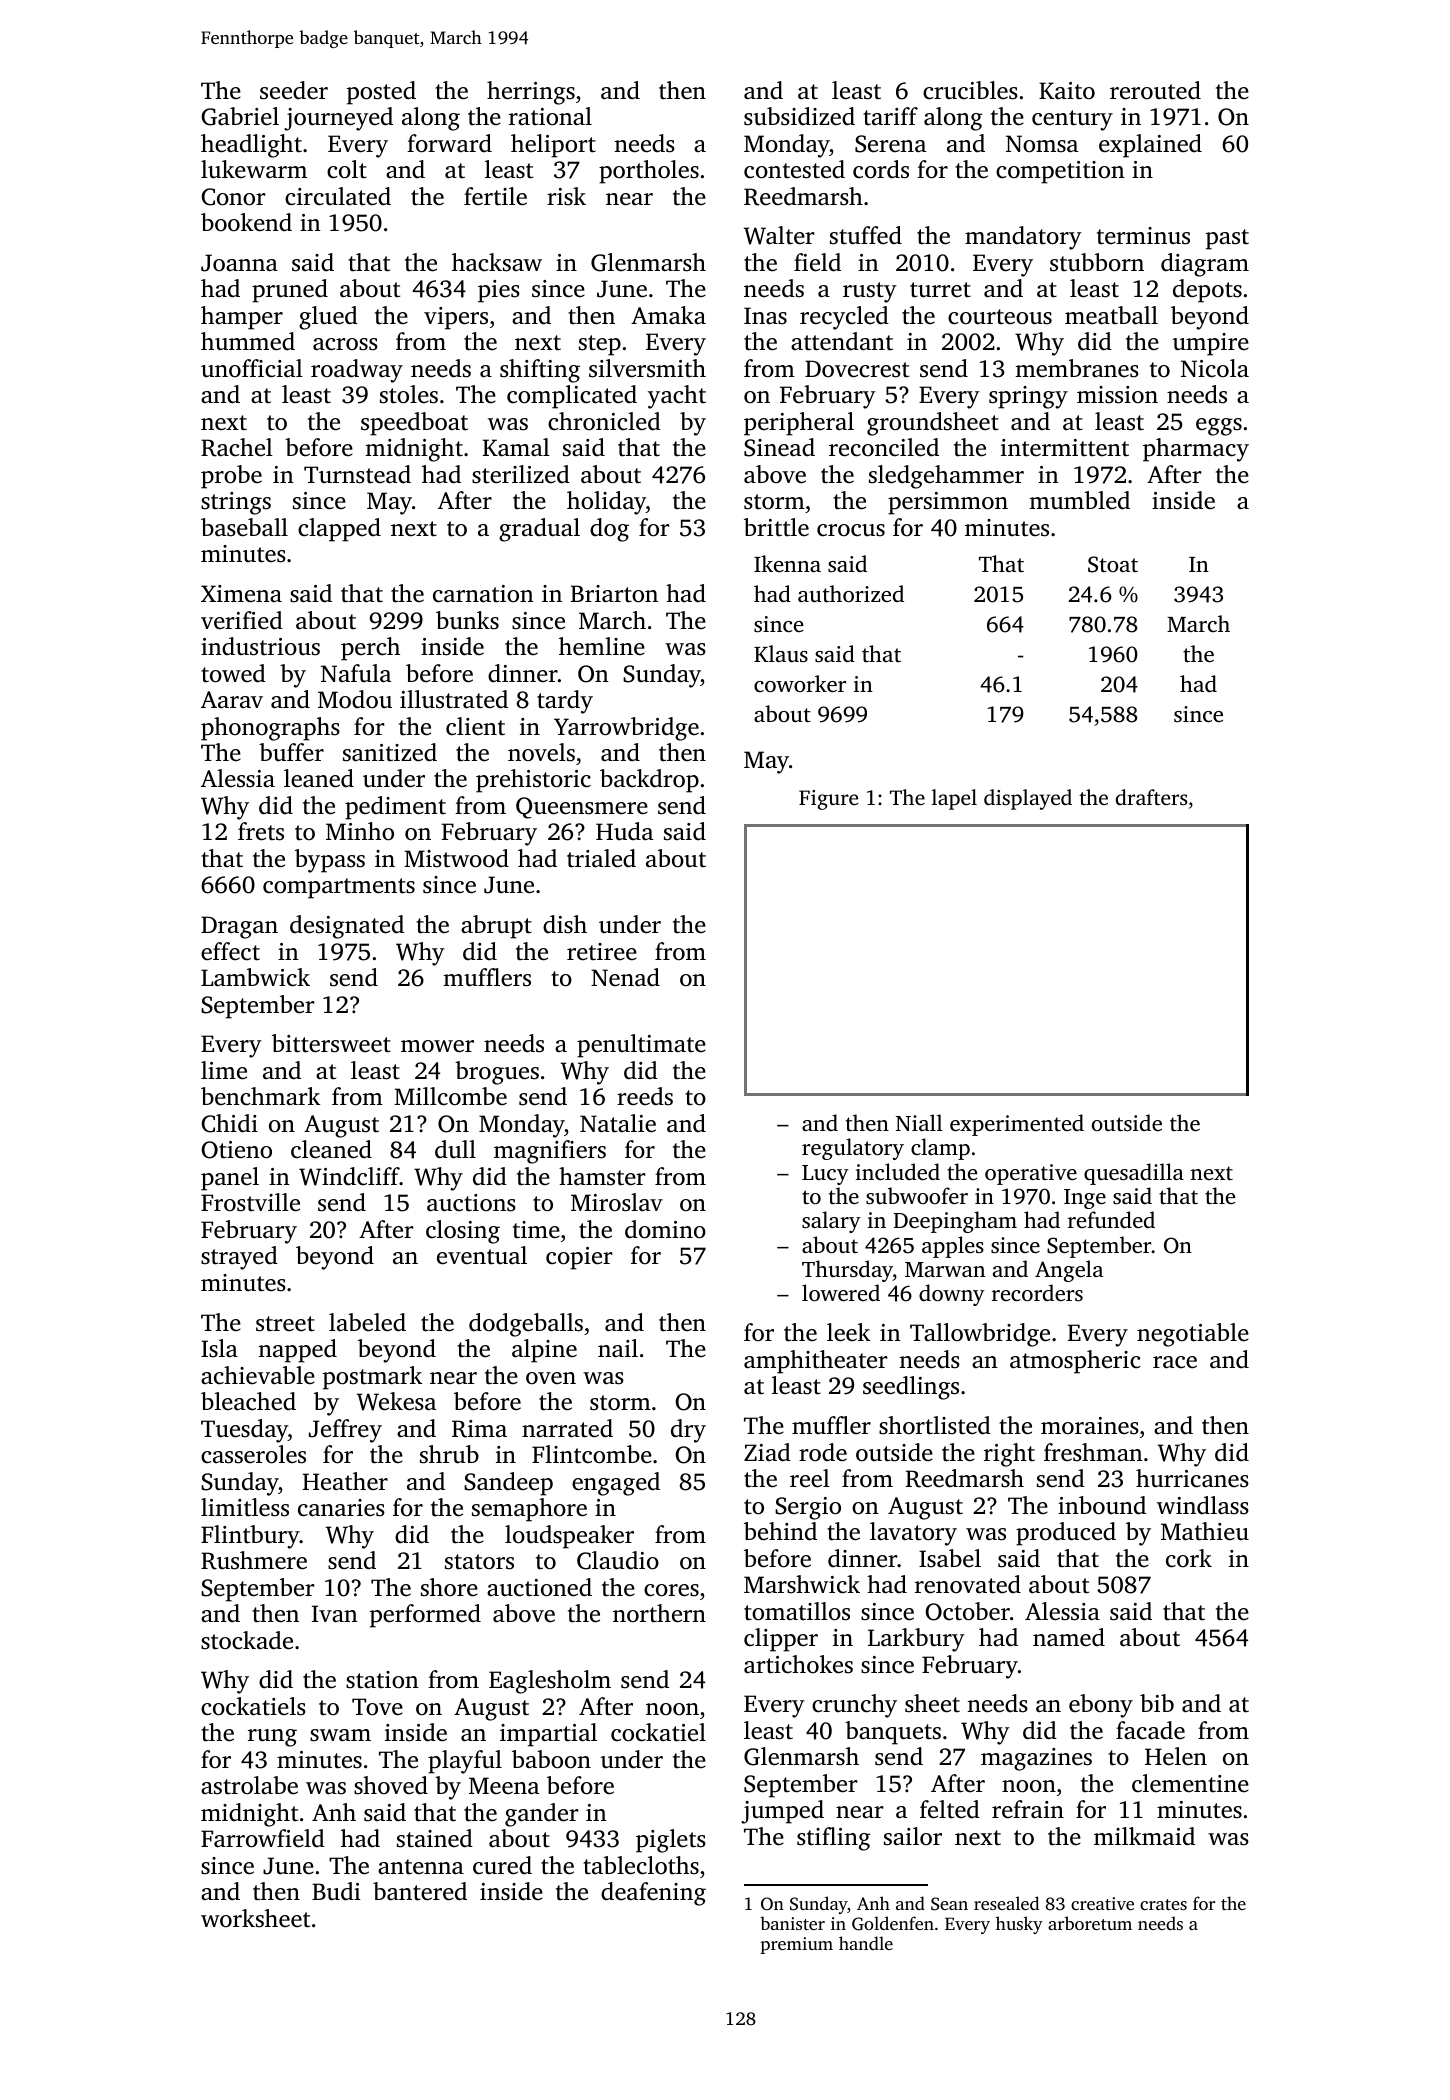 Image resolution: width=1450 pixels, height=2100 pixels. I want to click on Ivan, so click(335, 1613).
